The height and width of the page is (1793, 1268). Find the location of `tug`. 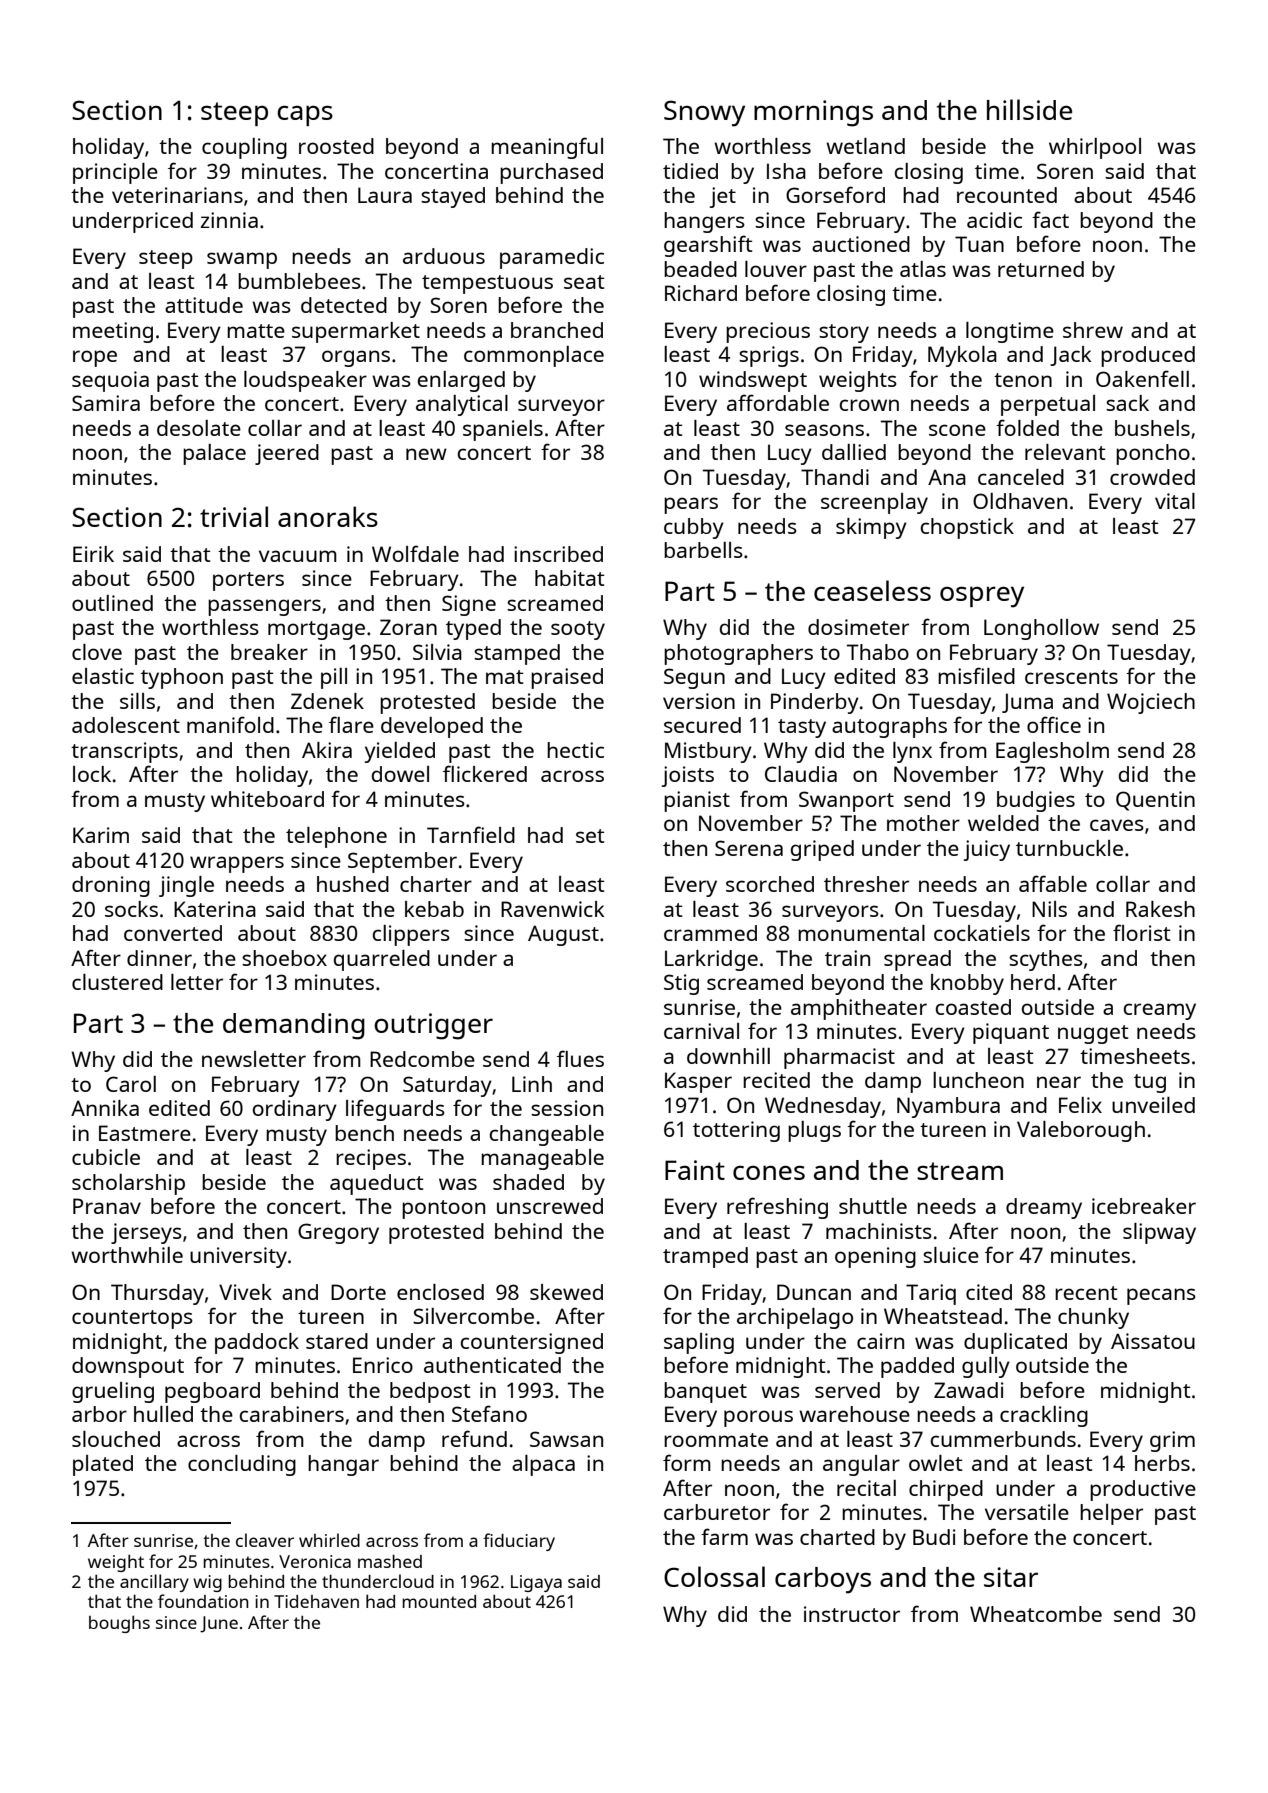

tug is located at coordinates (1150, 1083).
